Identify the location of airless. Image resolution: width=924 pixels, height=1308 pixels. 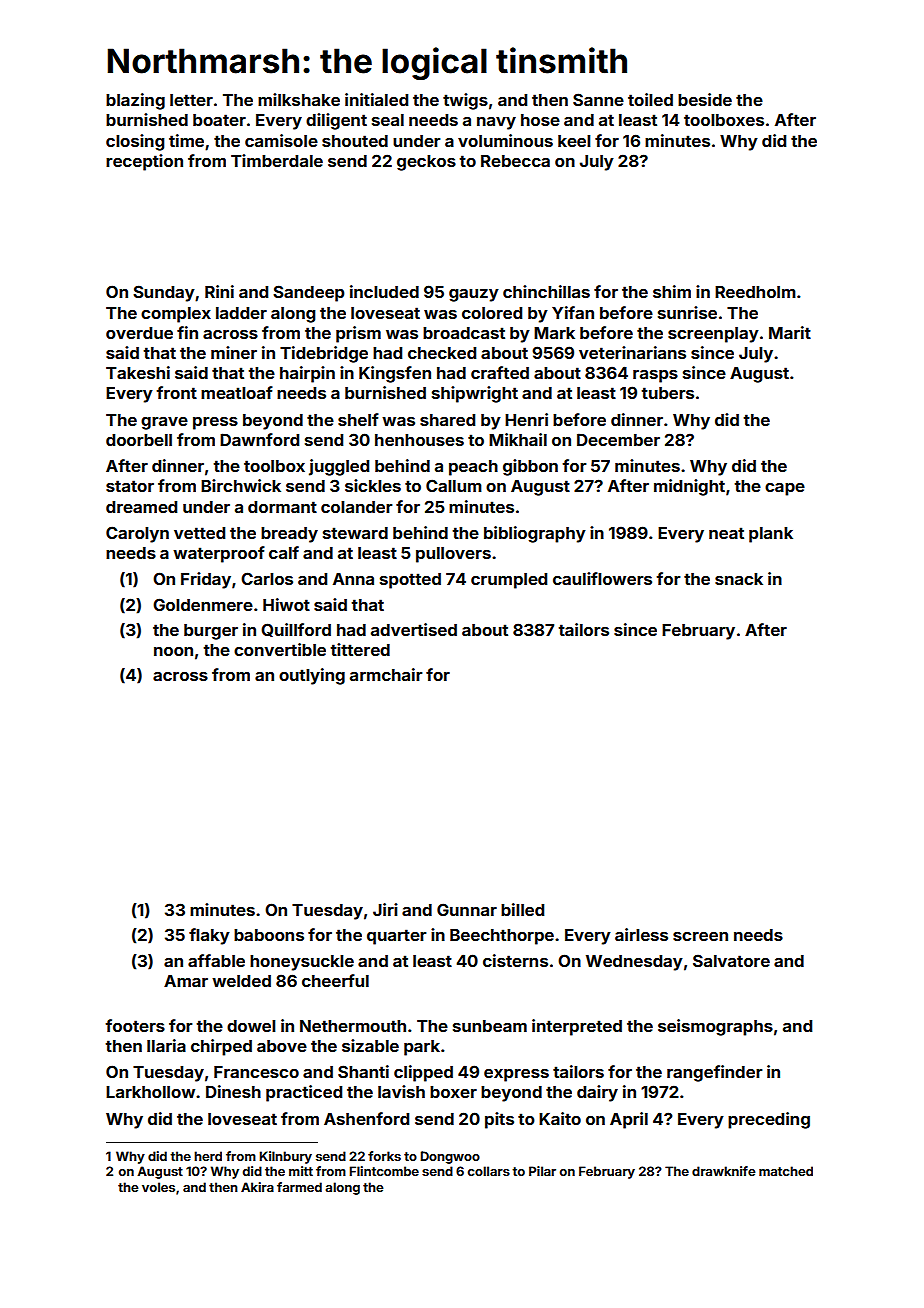
(641, 934).
